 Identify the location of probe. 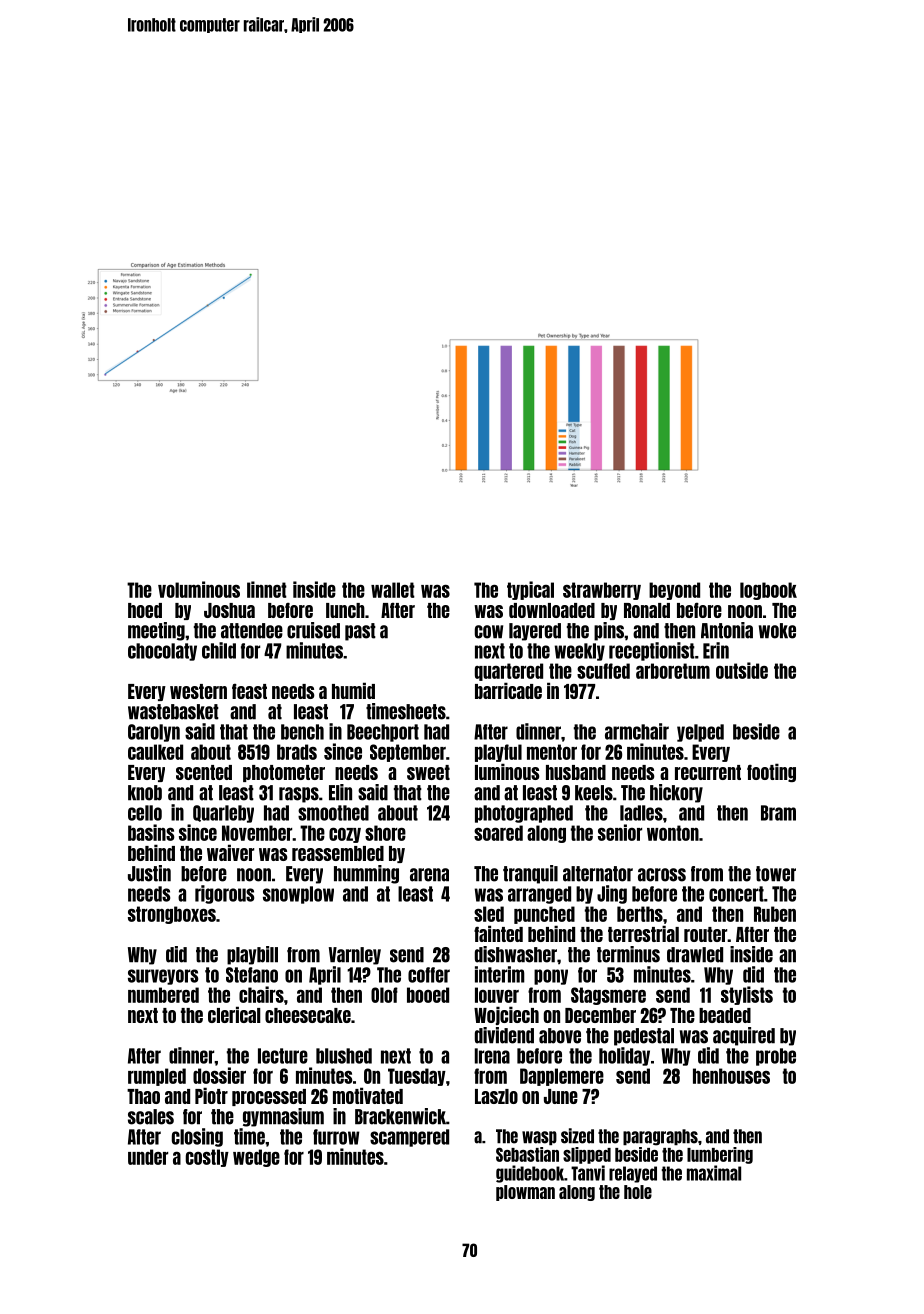
(776, 1057).
